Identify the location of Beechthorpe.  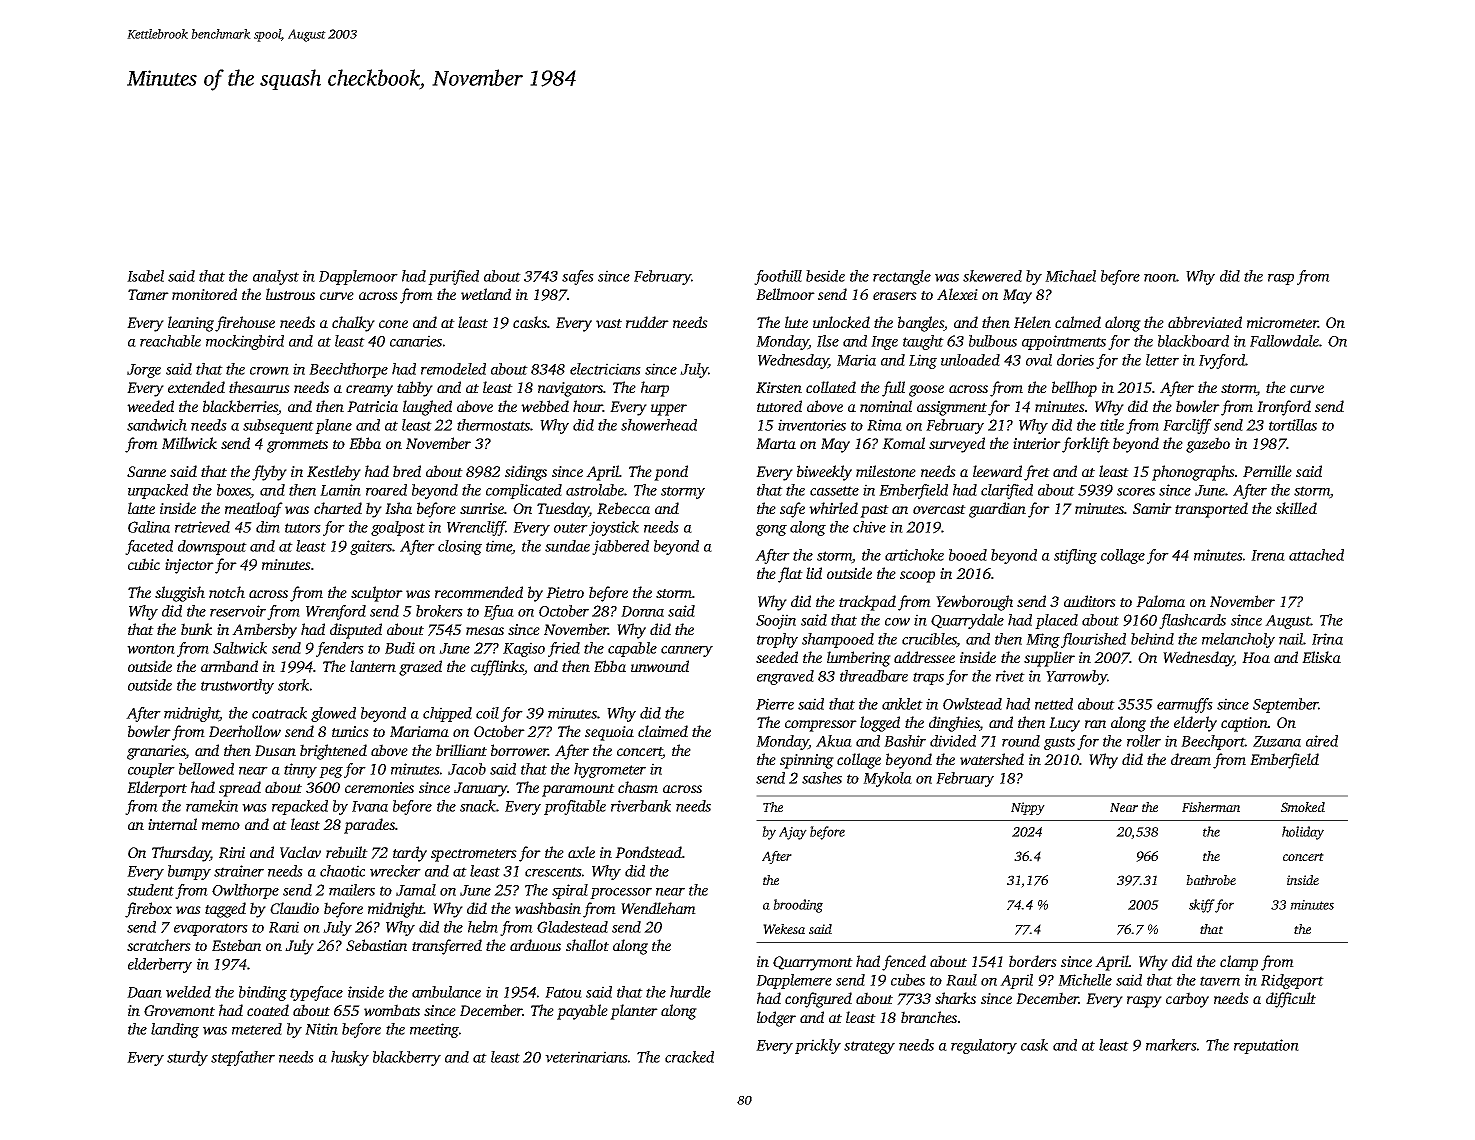
(348, 370).
